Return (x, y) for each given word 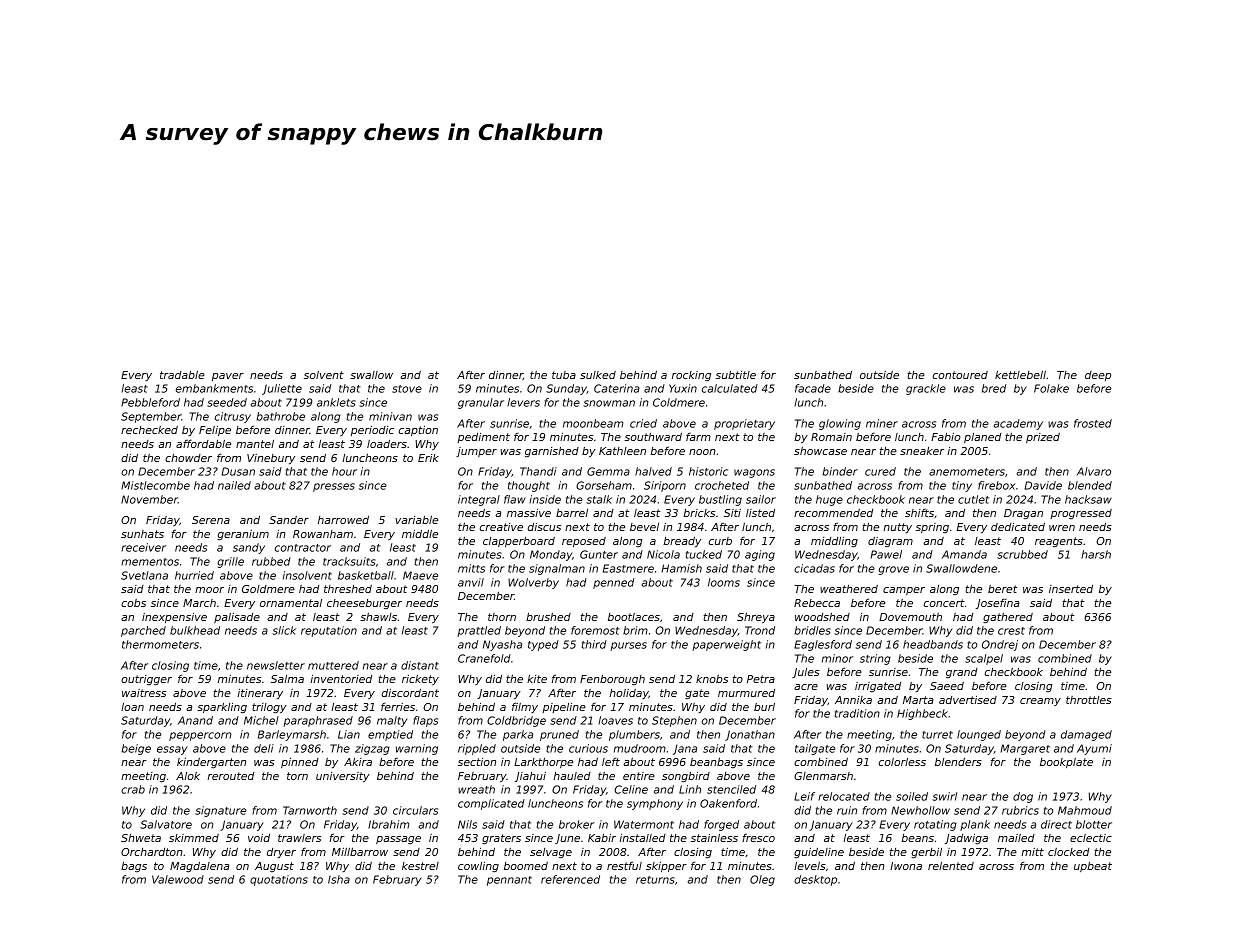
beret (1002, 589)
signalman (557, 569)
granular (481, 403)
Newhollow (920, 810)
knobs (712, 678)
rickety (420, 680)
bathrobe (280, 416)
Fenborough (612, 679)
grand (962, 673)
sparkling (222, 708)
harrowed (343, 519)
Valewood (178, 879)
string (875, 659)
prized (1043, 438)
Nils (467, 824)
